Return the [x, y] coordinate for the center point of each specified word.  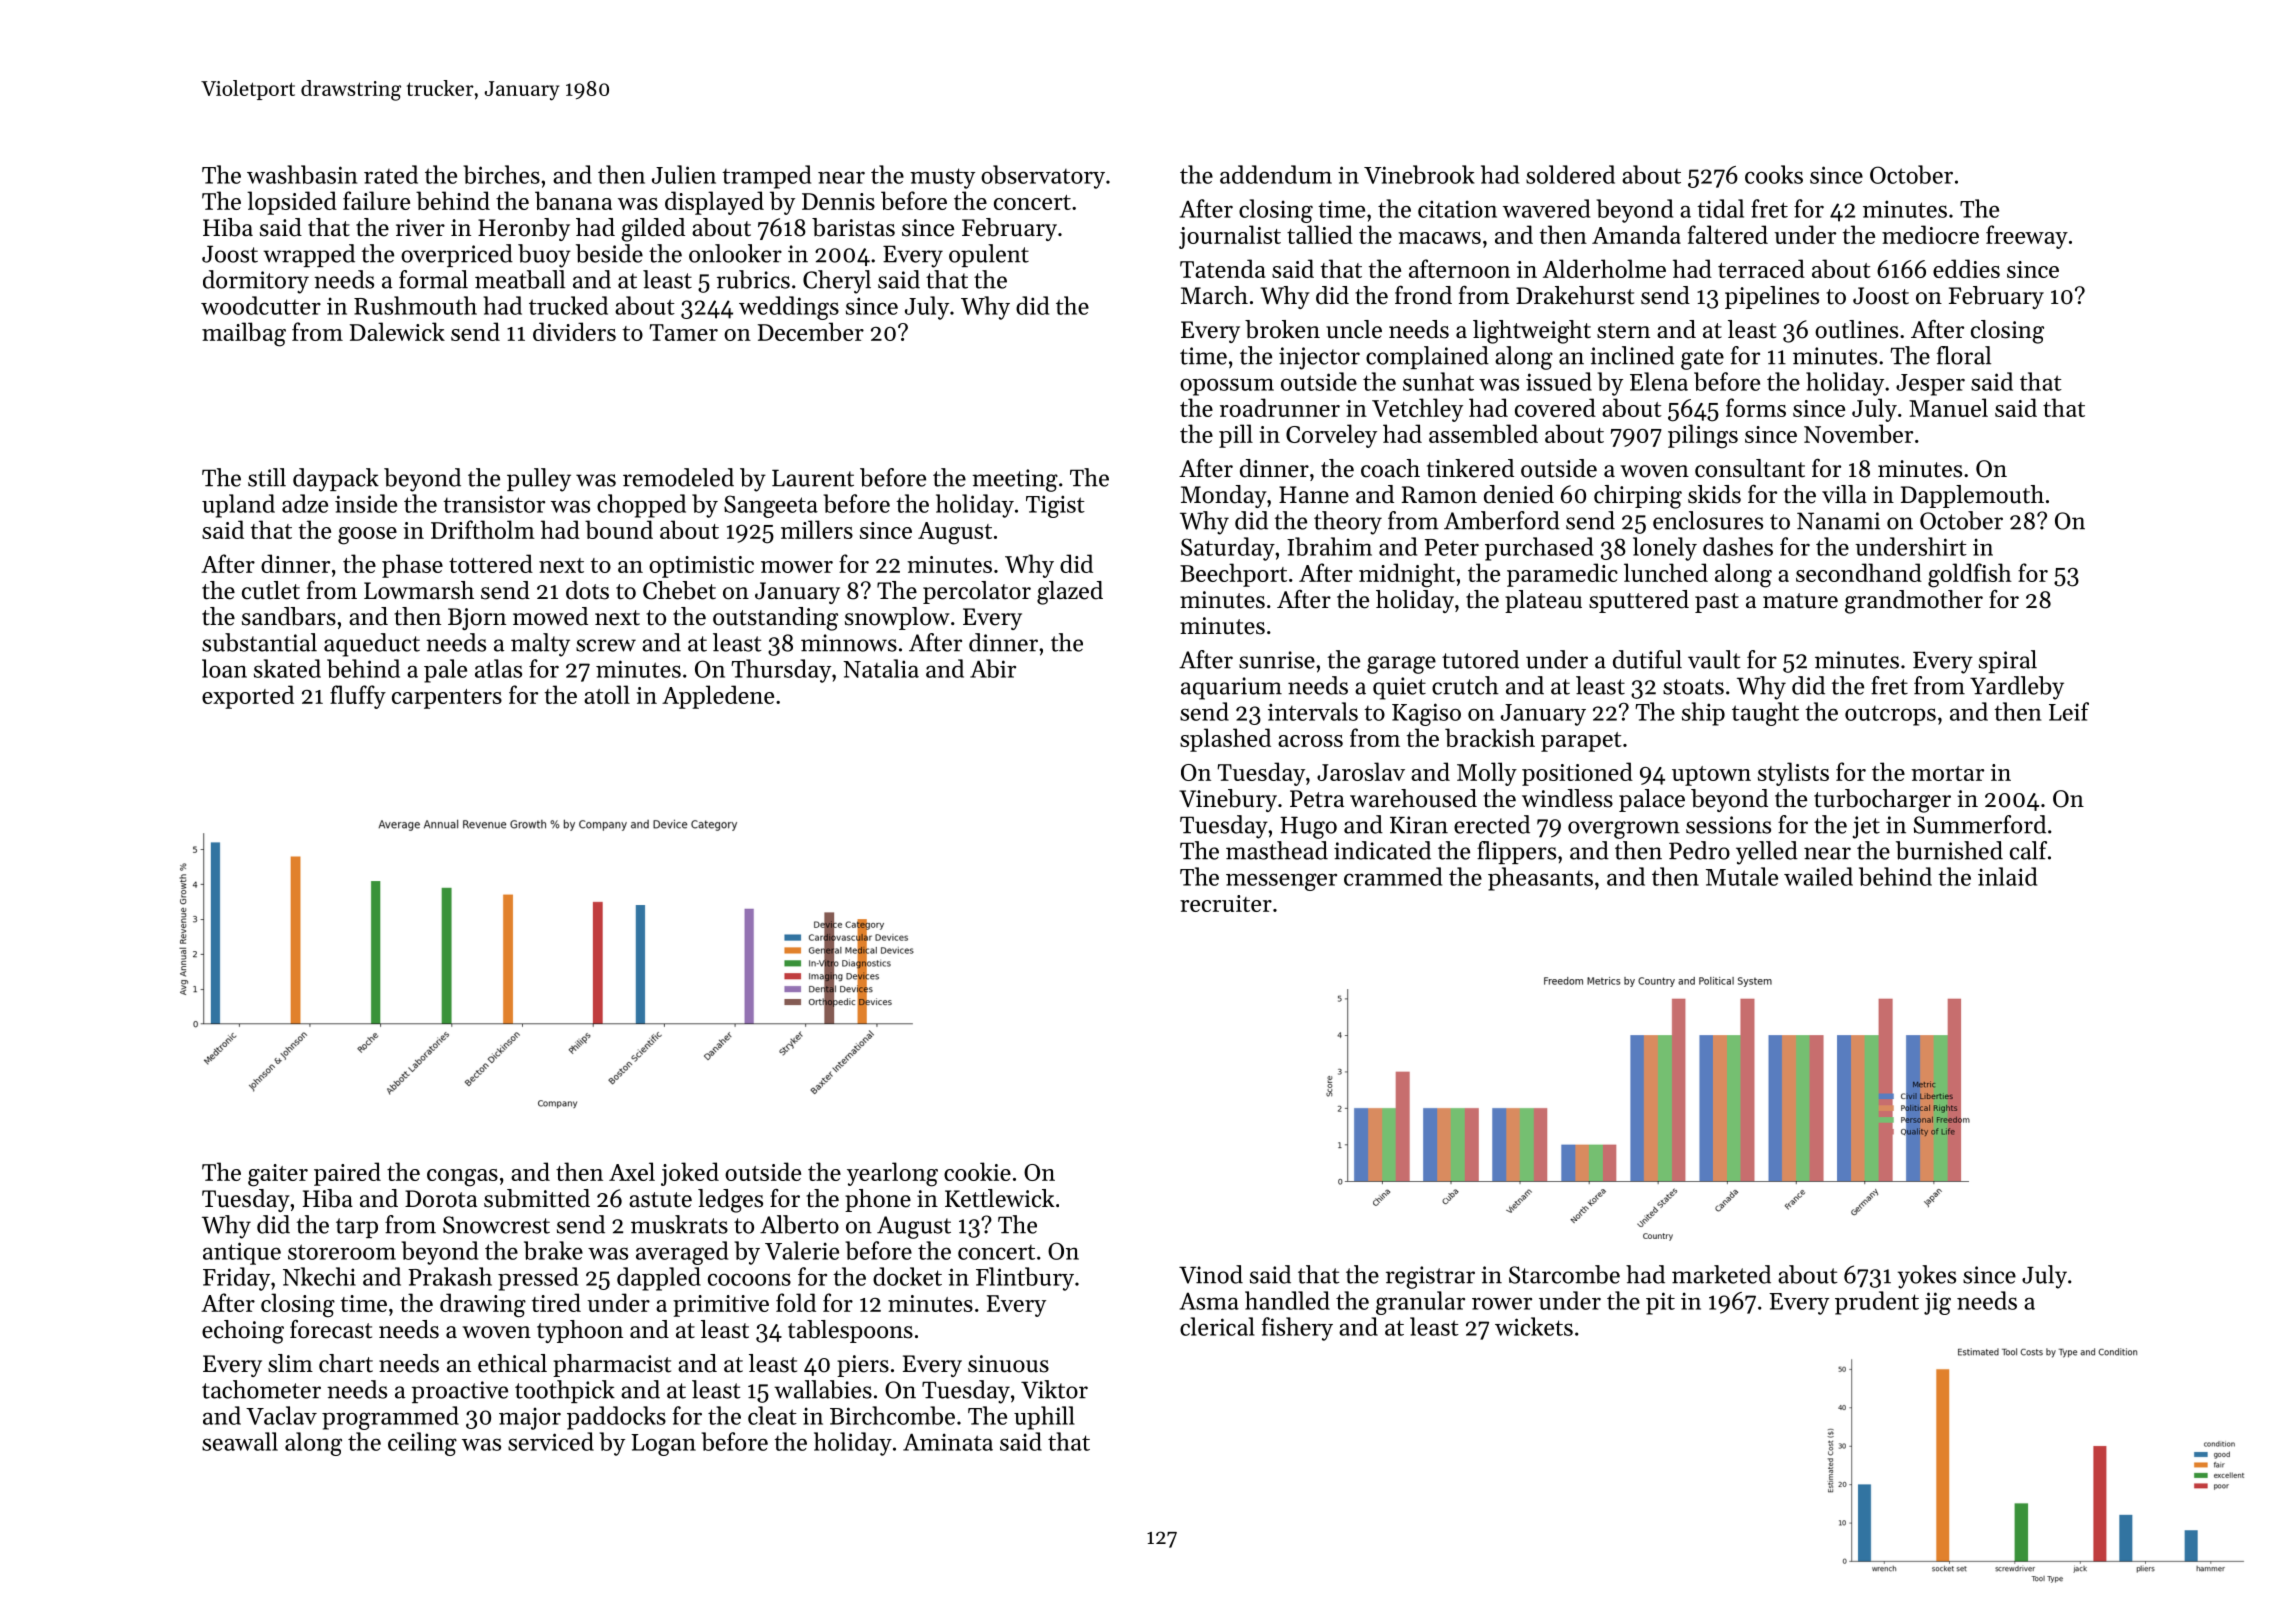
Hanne [1314, 495]
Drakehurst [1575, 295]
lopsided [292, 203]
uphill [1044, 1418]
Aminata [948, 1442]
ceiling [422, 1444]
